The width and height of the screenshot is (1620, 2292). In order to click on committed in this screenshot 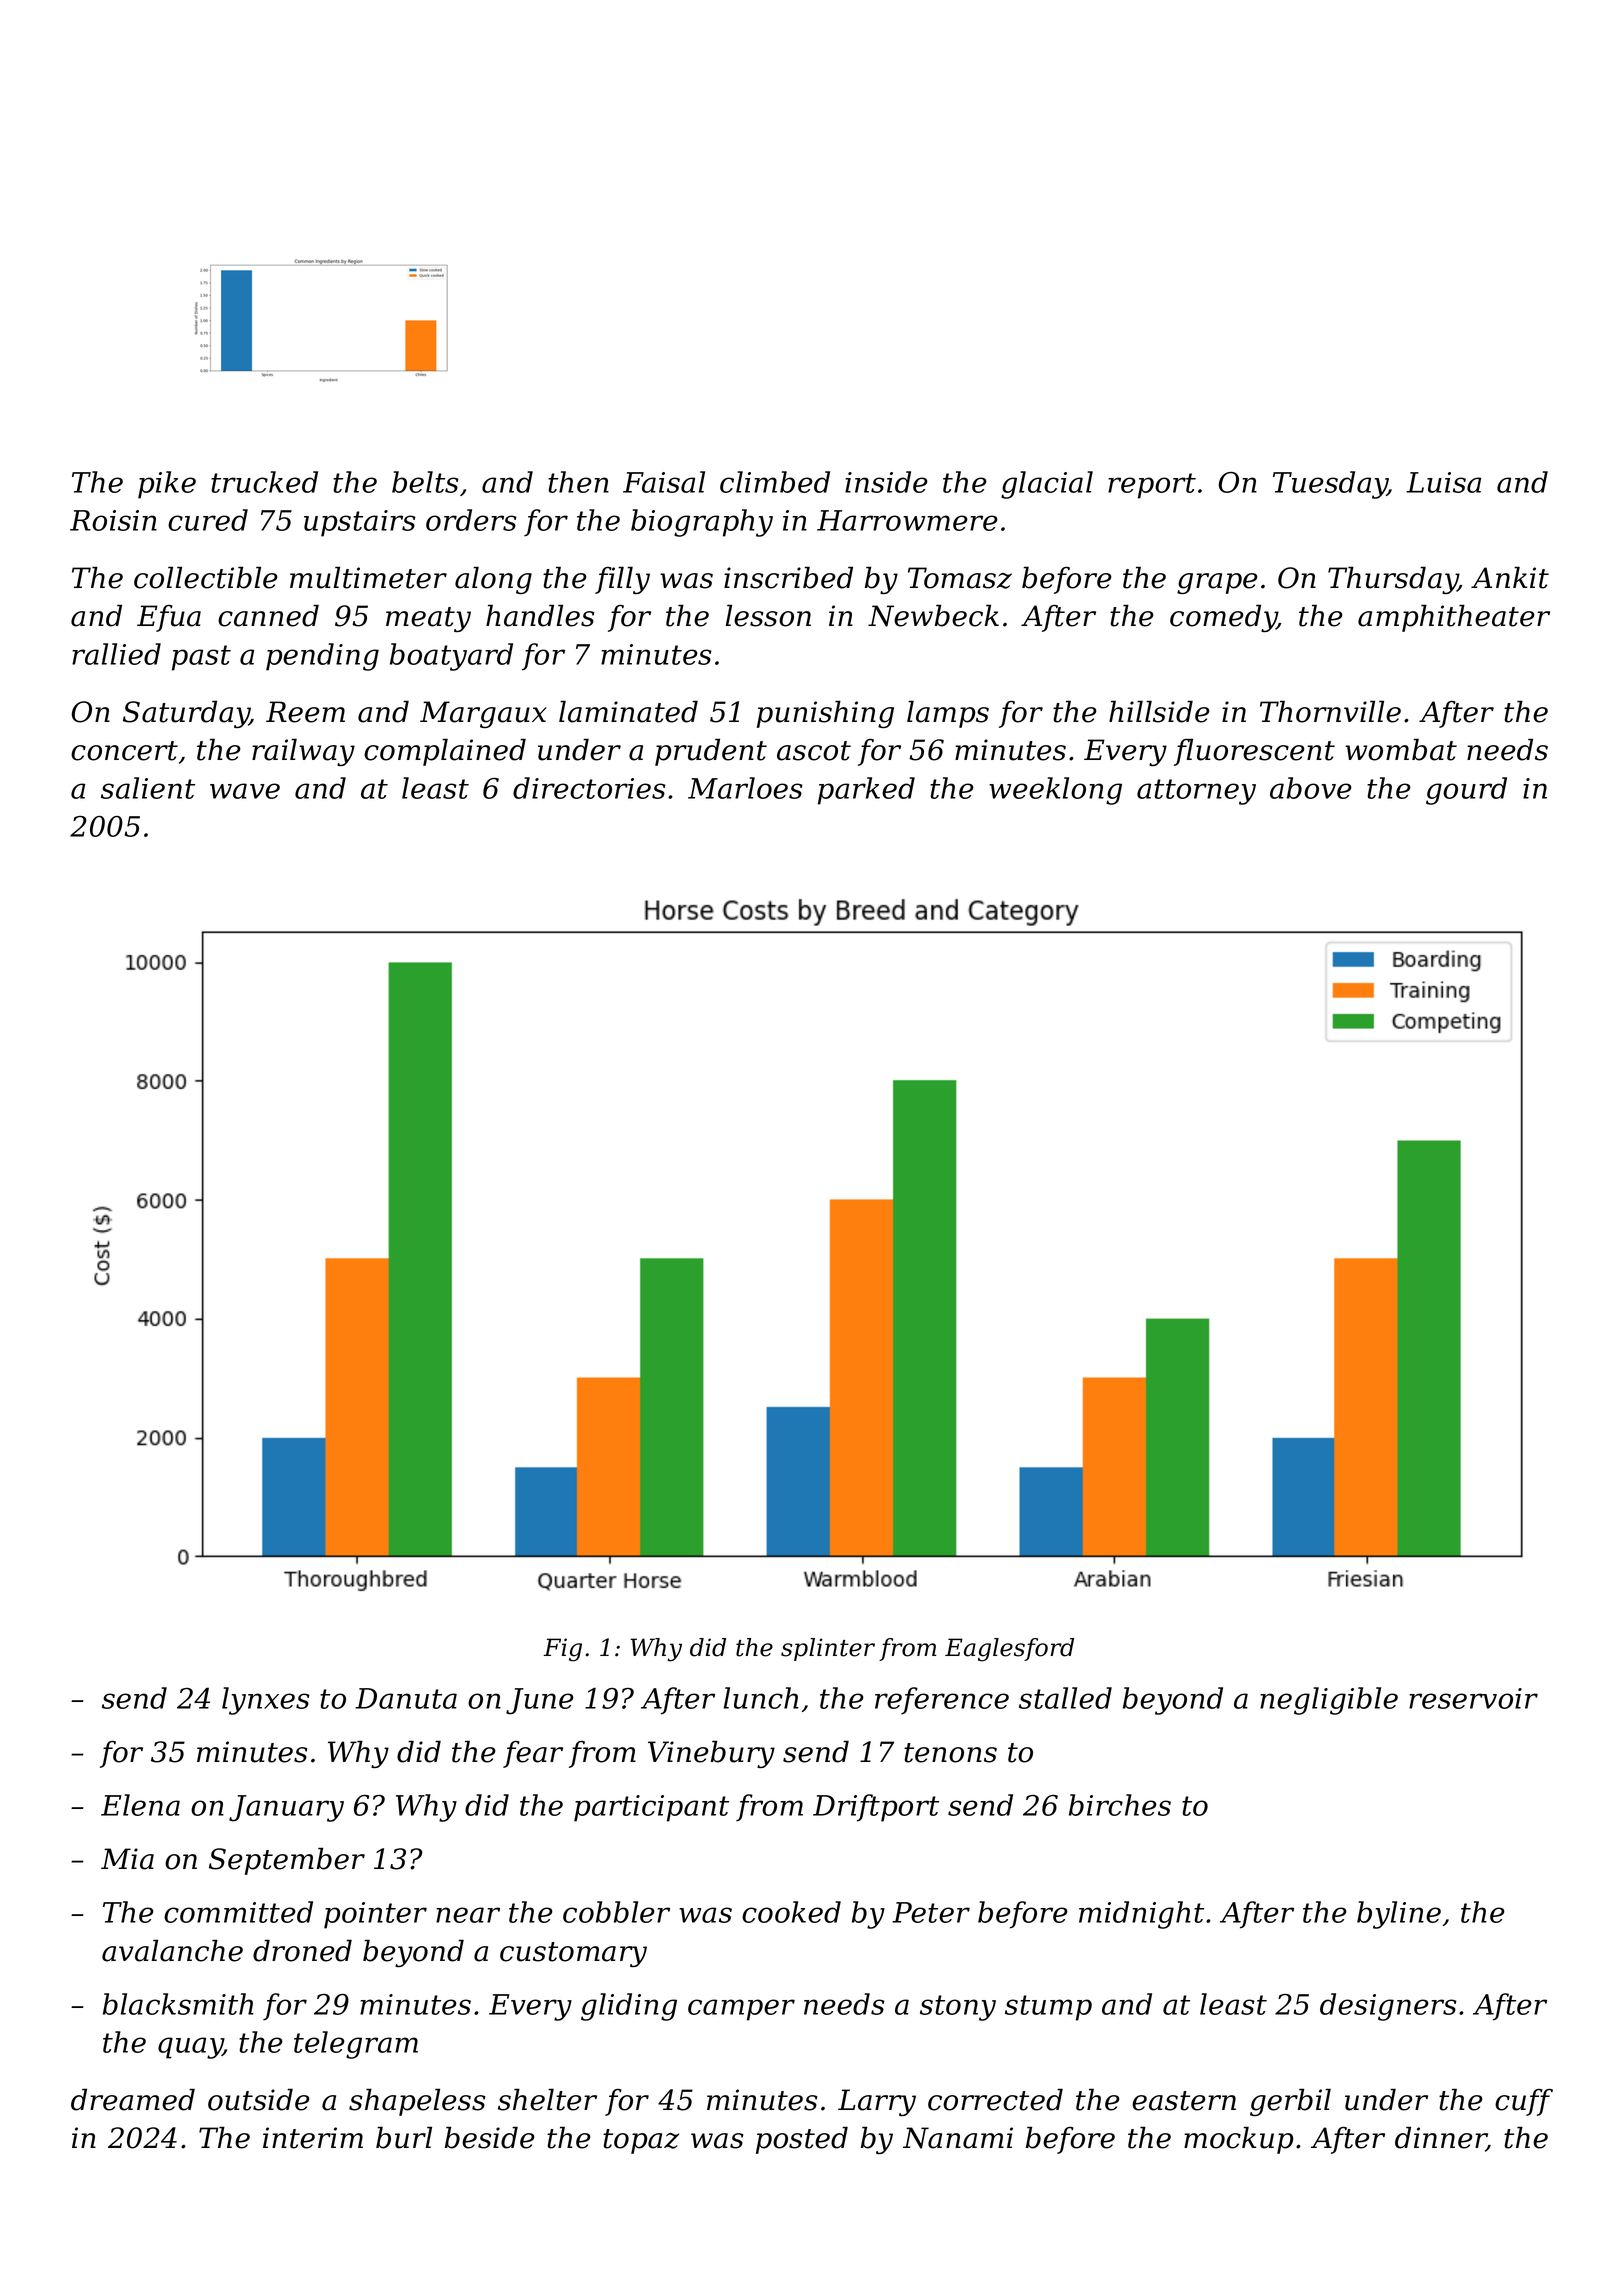, I will do `click(238, 1912)`.
